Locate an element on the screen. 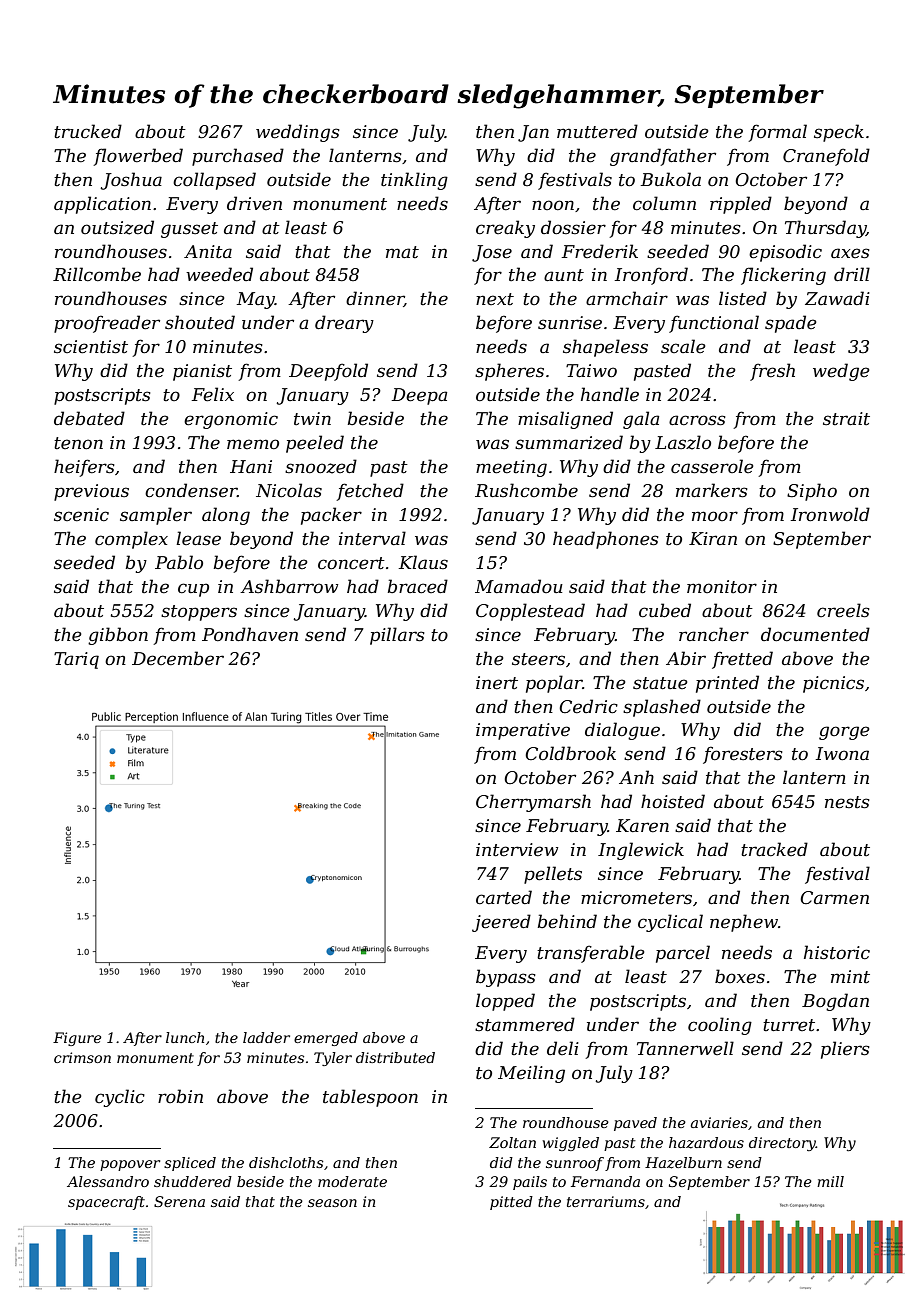 The image size is (924, 1308). bypass is located at coordinates (506, 978).
